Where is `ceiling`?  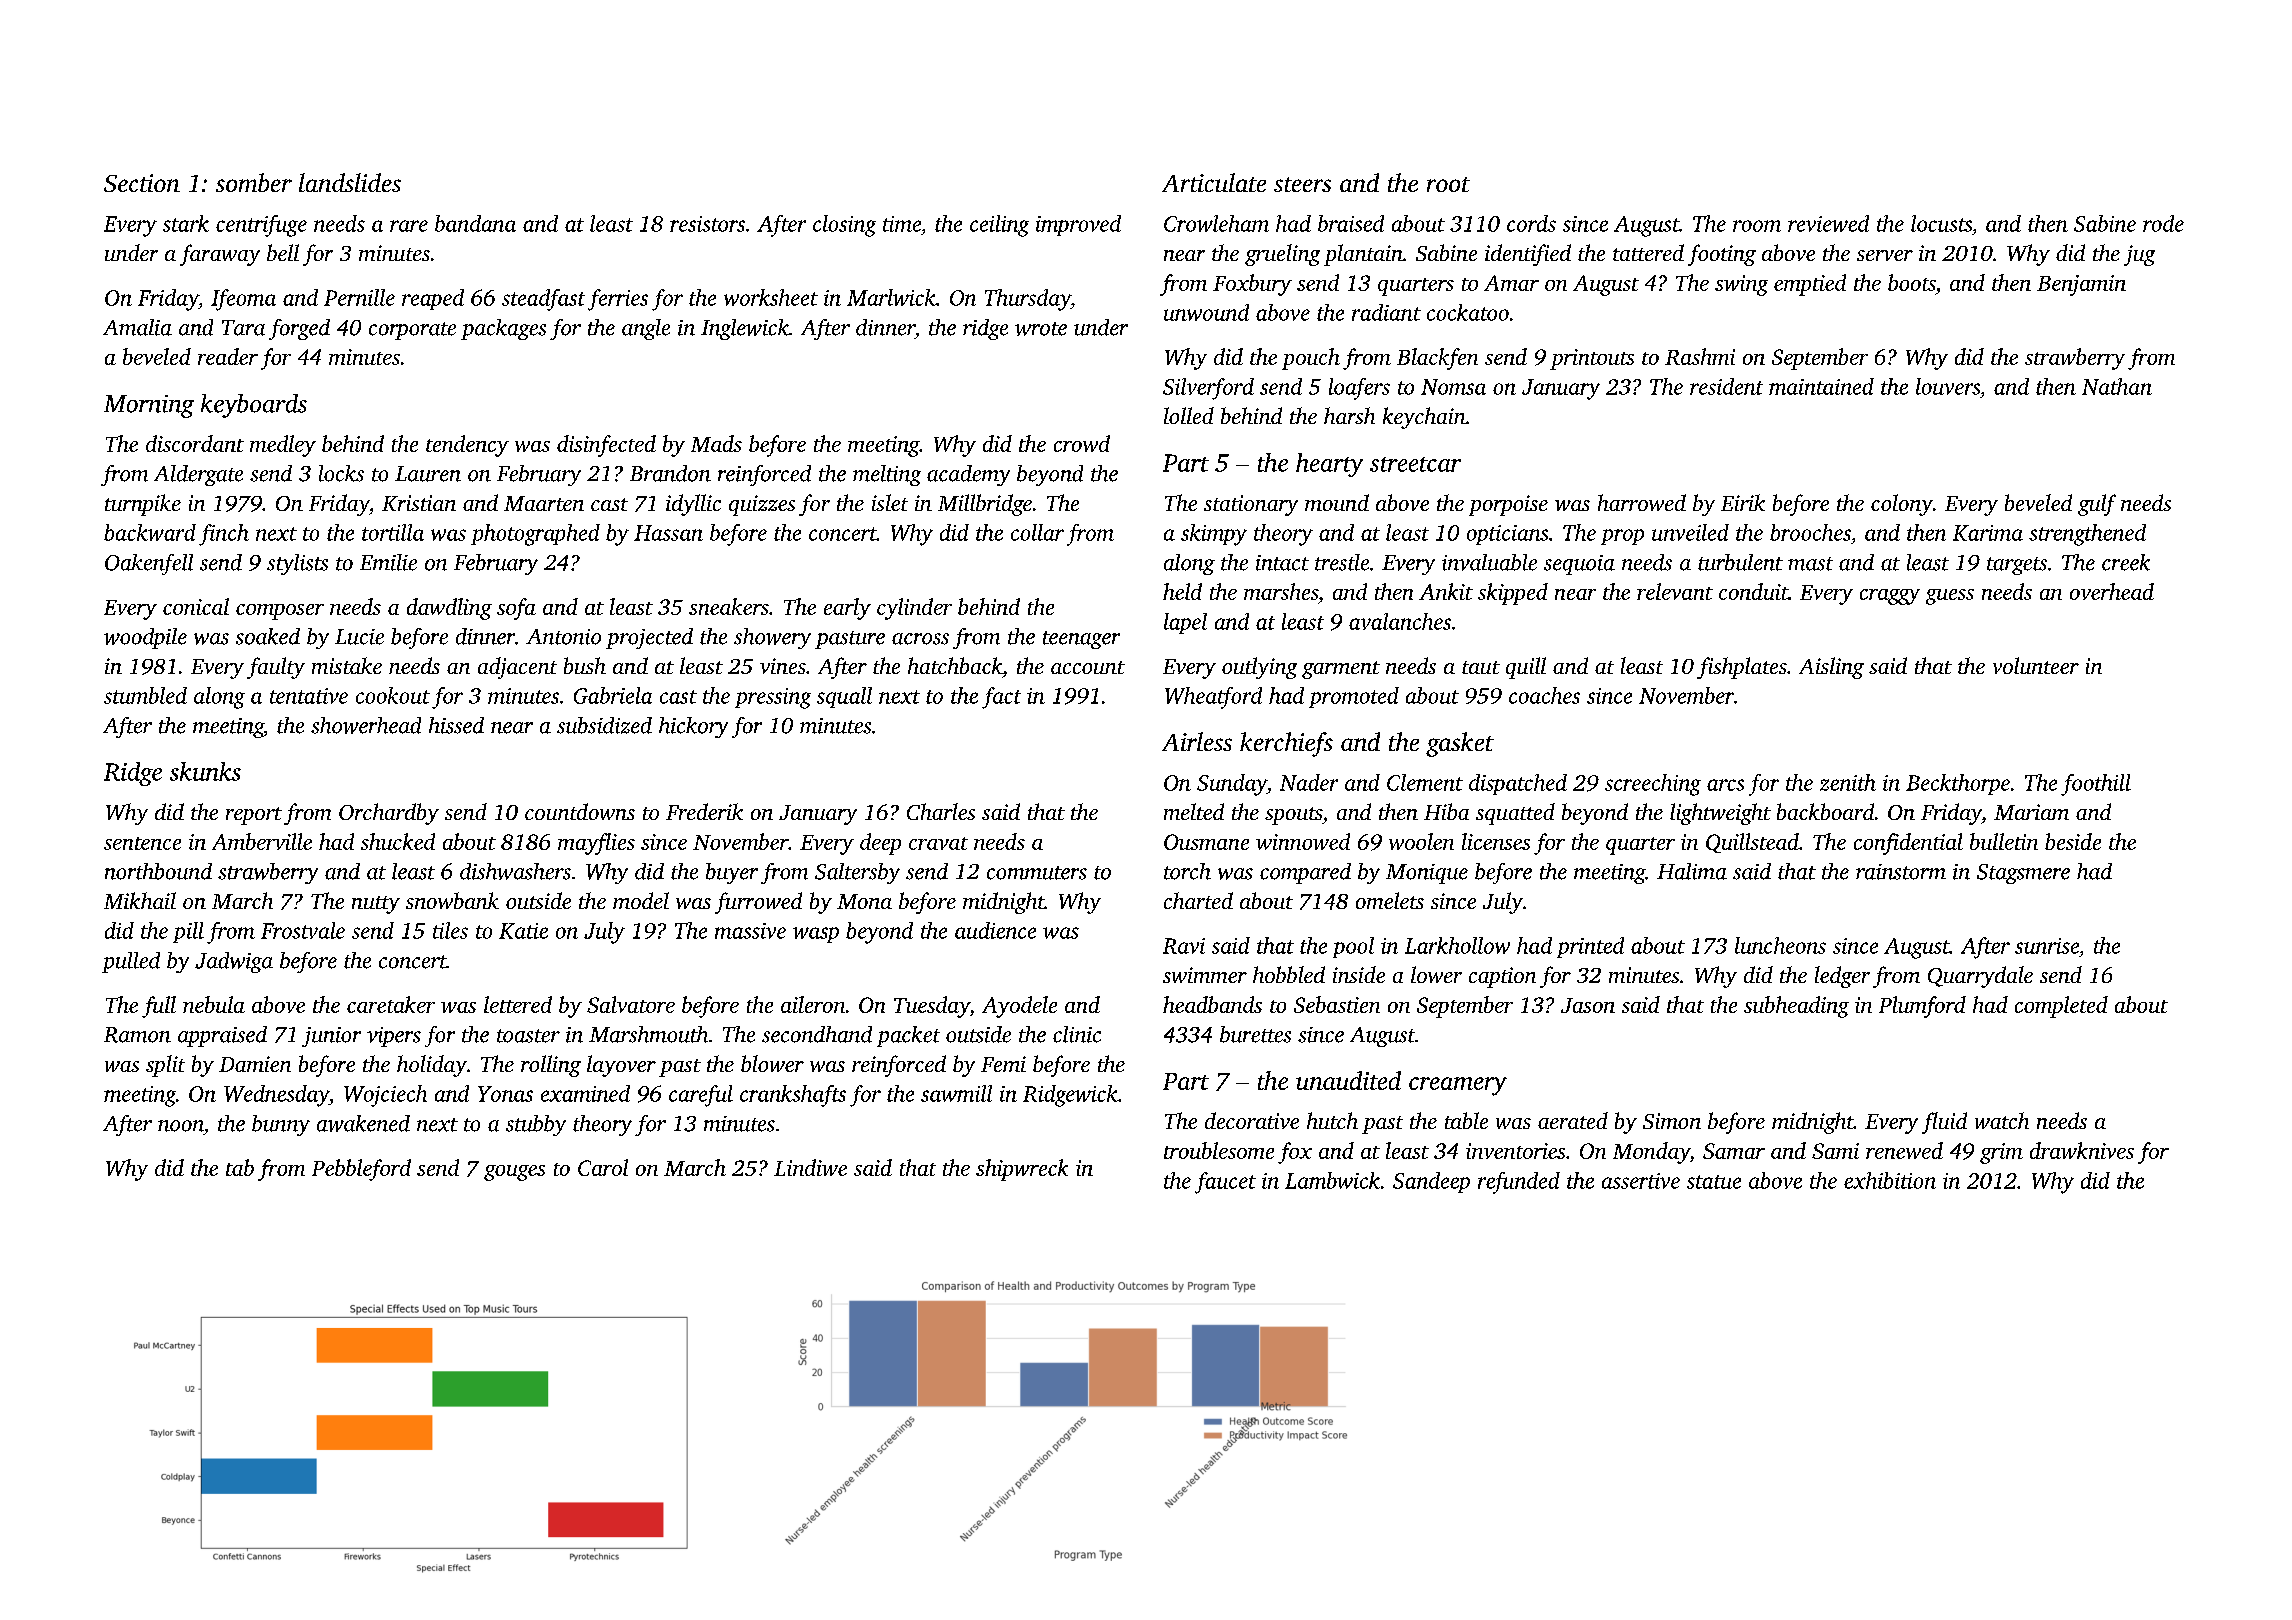 ceiling is located at coordinates (999, 226).
